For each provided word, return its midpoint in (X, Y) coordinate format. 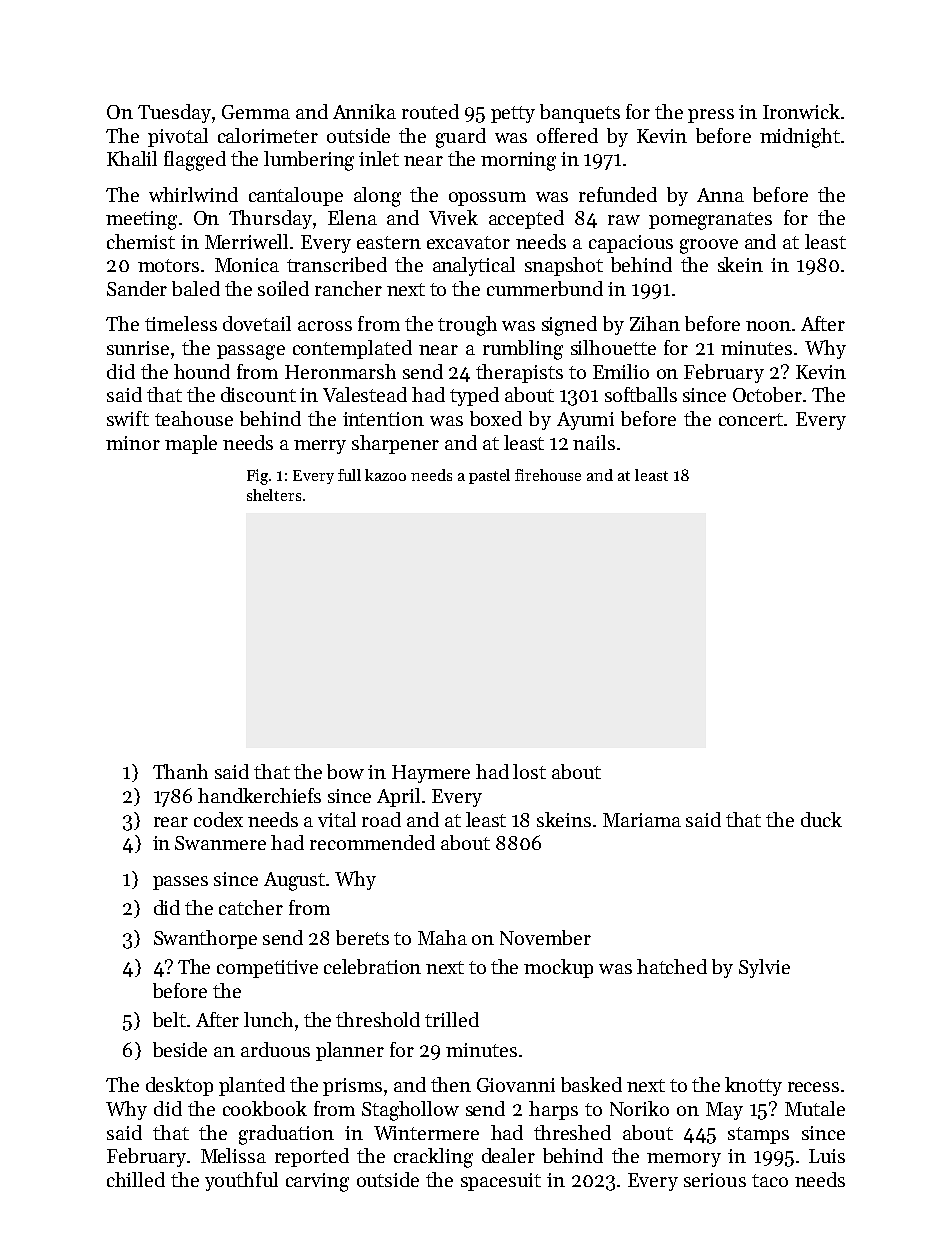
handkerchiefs (259, 795)
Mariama (642, 820)
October (767, 394)
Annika (364, 111)
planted (252, 1086)
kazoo (385, 475)
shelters (274, 495)
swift (128, 418)
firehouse (548, 475)
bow (345, 771)
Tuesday (174, 113)
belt (169, 1019)
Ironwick (801, 111)
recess (813, 1087)
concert (751, 419)
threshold (378, 1019)
